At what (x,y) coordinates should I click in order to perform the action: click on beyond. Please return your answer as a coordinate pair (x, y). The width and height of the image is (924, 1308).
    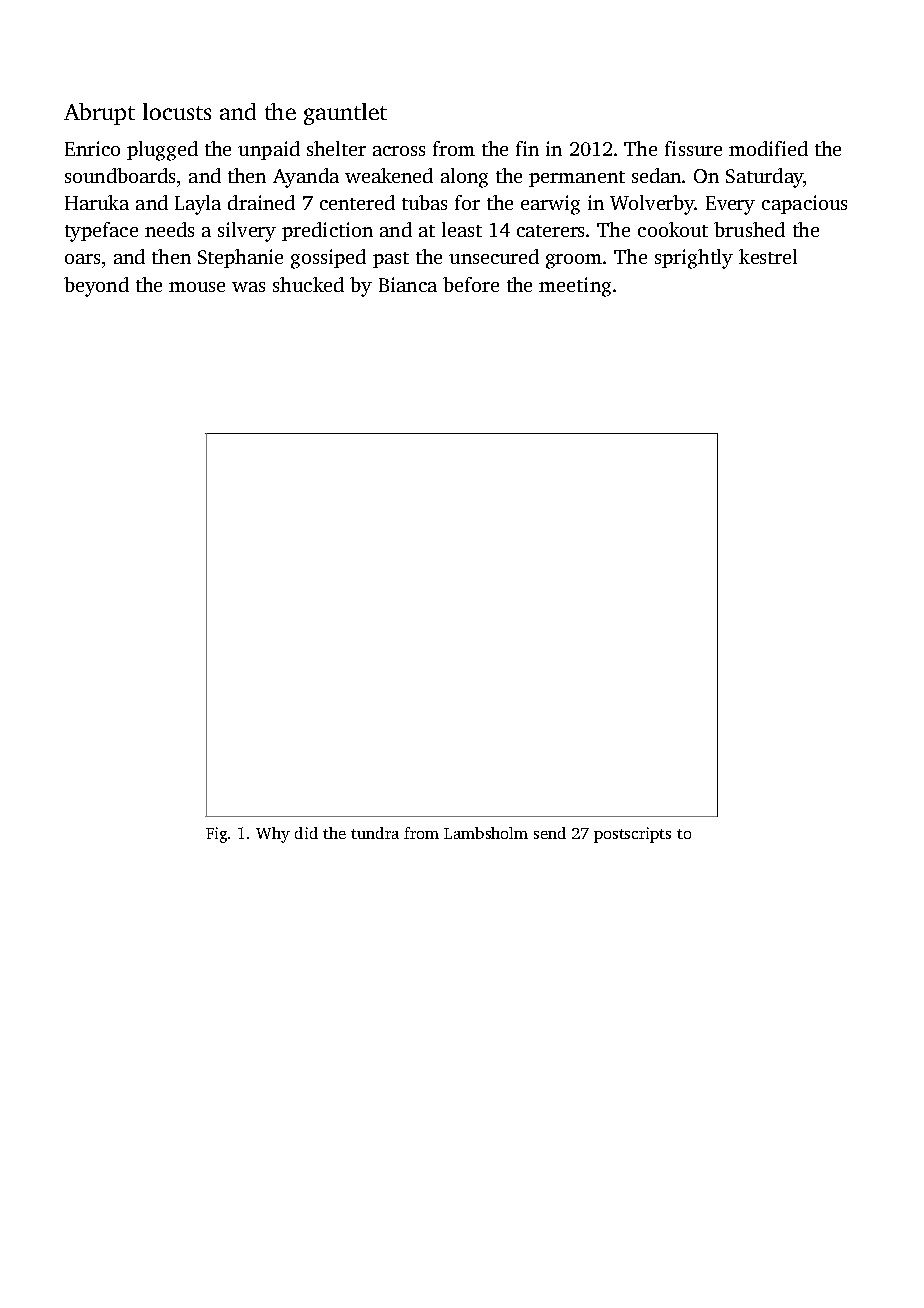
    Looking at the image, I should click on (96, 287).
